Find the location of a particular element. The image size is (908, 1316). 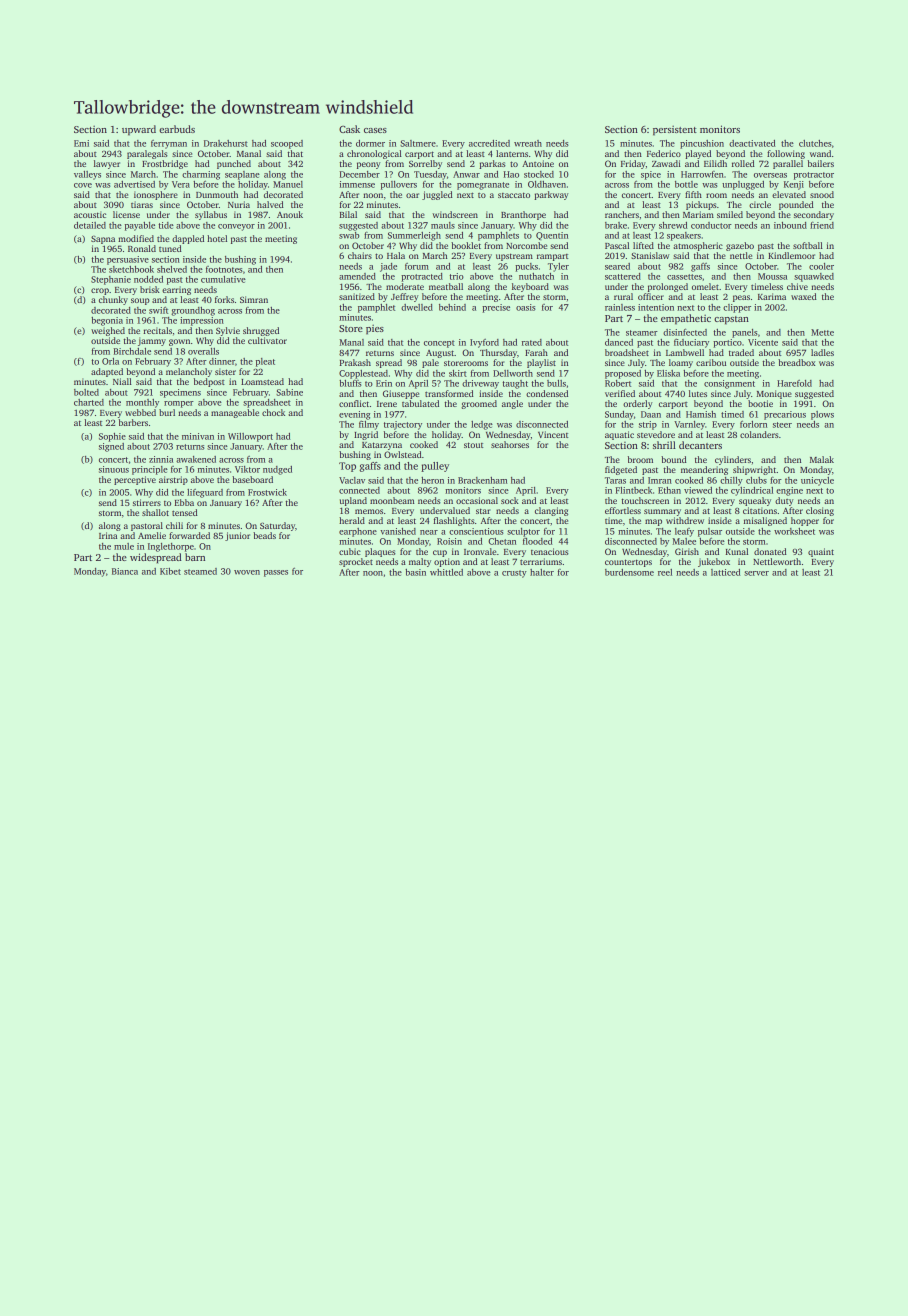

wand is located at coordinates (820, 153).
